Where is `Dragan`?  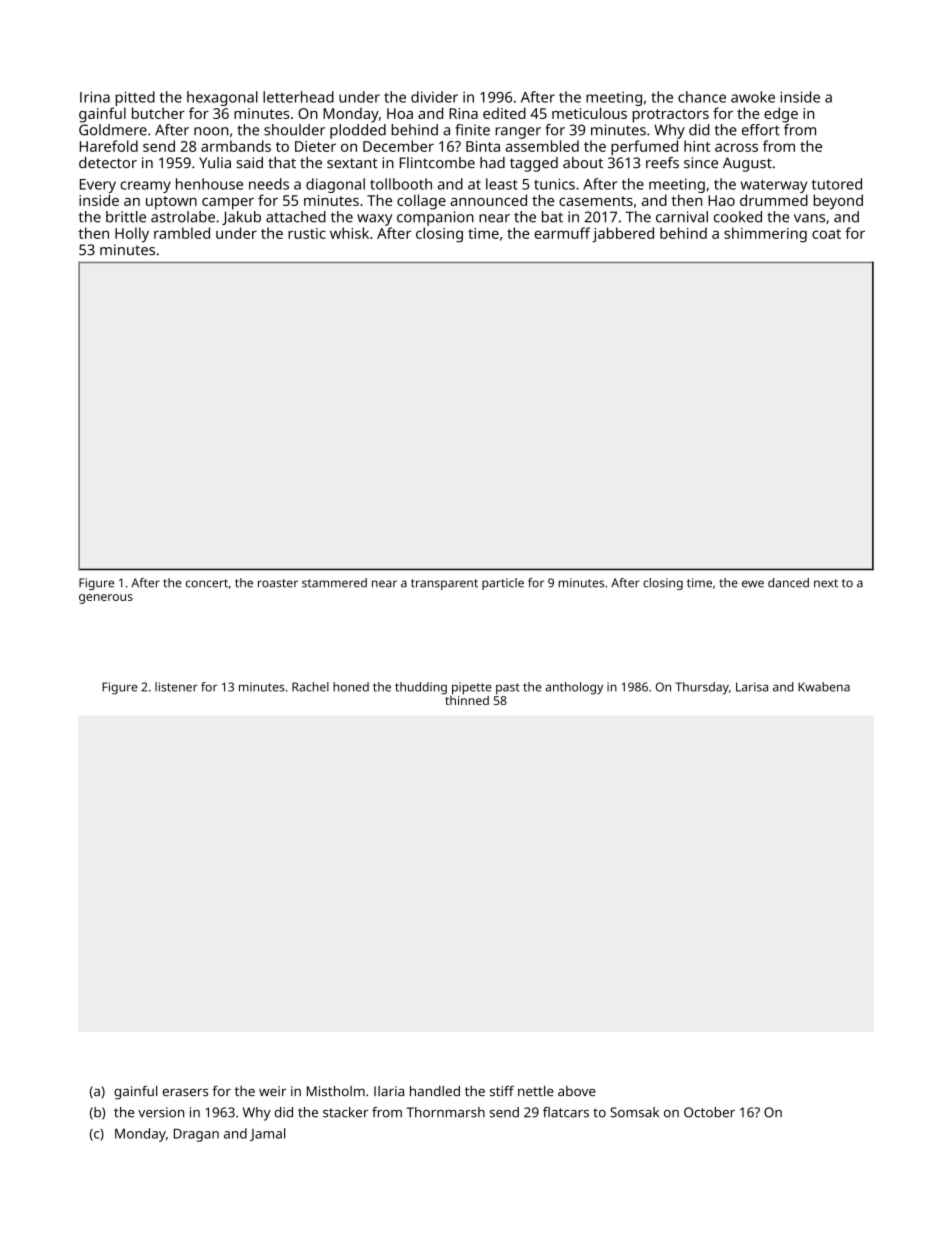 Dragan is located at coordinates (196, 1135).
